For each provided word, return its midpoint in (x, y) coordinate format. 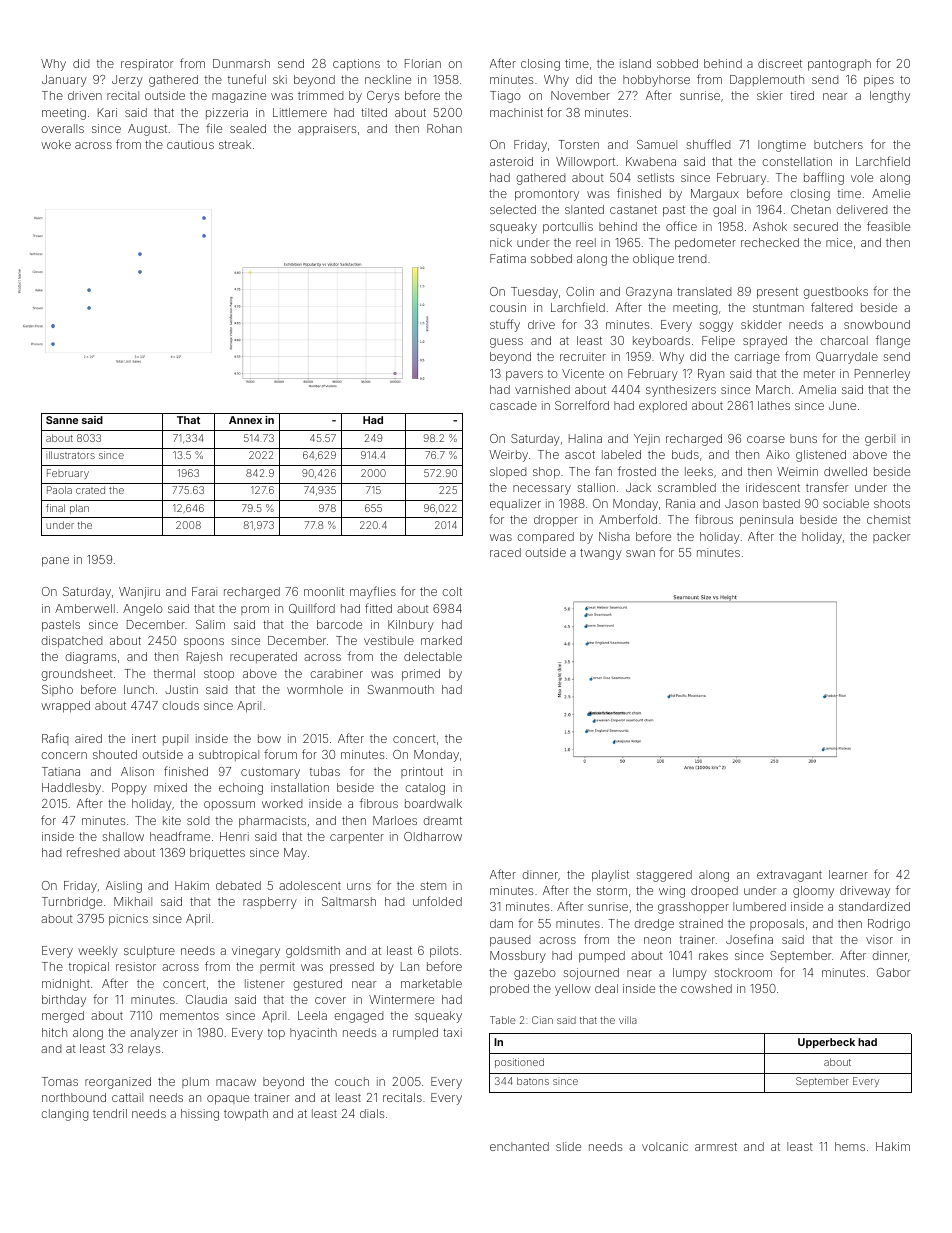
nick (501, 242)
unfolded (437, 901)
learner (848, 874)
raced (505, 552)
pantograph (839, 65)
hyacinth (313, 1034)
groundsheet (77, 675)
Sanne (62, 420)
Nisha (614, 536)
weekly (98, 952)
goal (724, 211)
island (635, 63)
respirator (147, 64)
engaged (358, 1017)
